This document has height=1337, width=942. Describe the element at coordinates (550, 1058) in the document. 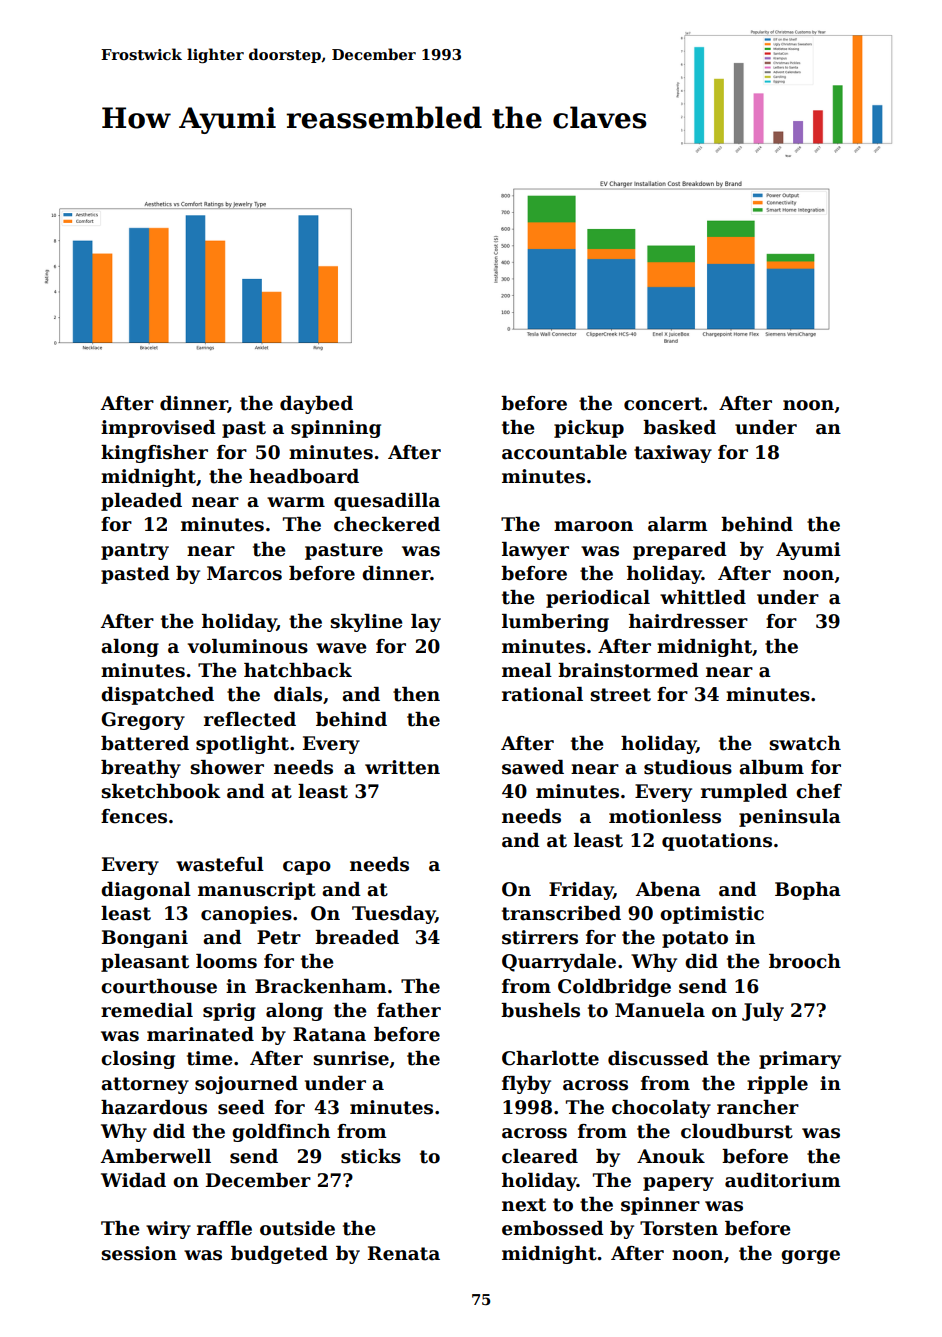

I see `Charlotte` at that location.
